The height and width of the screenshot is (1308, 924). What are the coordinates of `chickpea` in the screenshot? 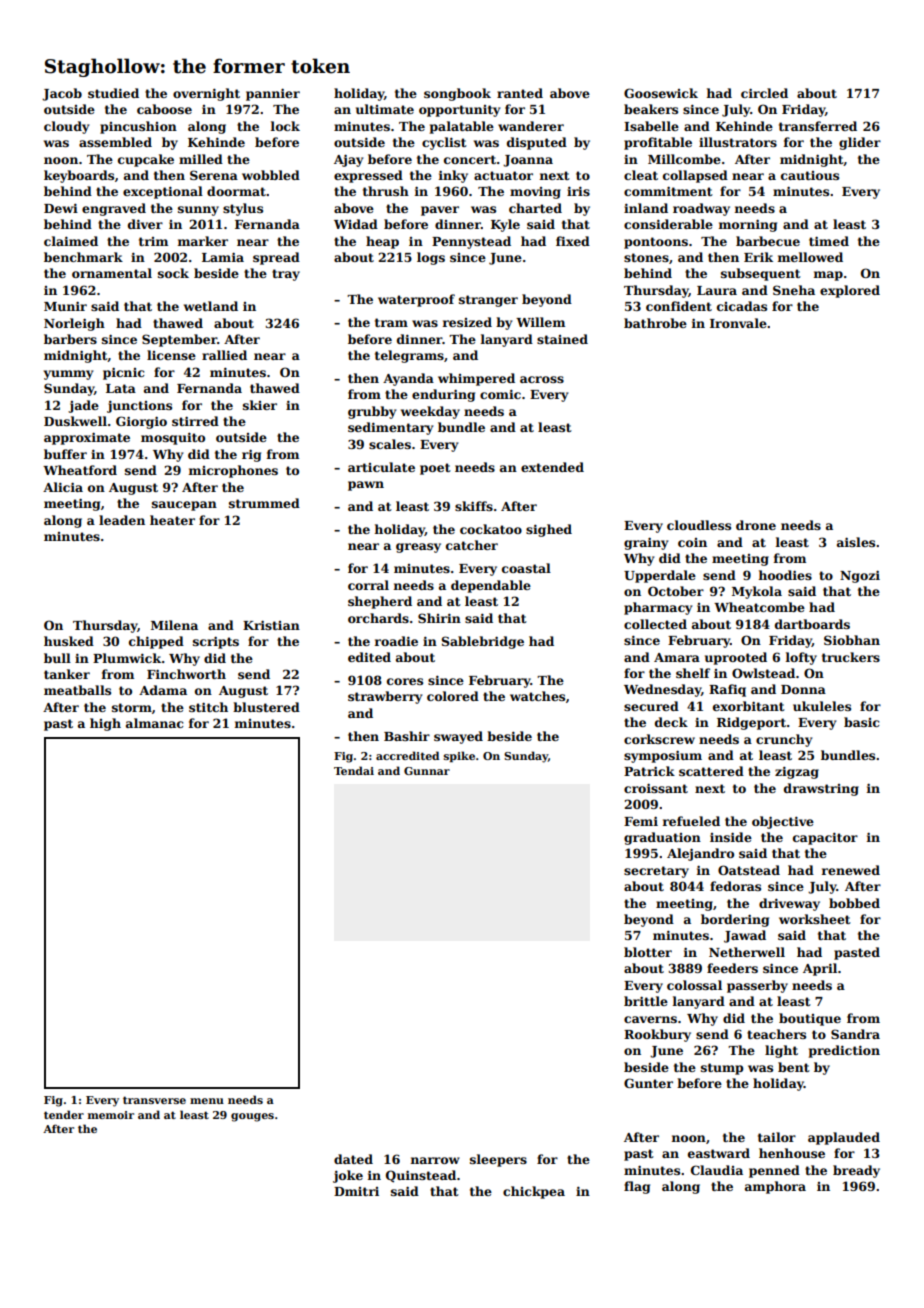 It's located at (534, 1192).
